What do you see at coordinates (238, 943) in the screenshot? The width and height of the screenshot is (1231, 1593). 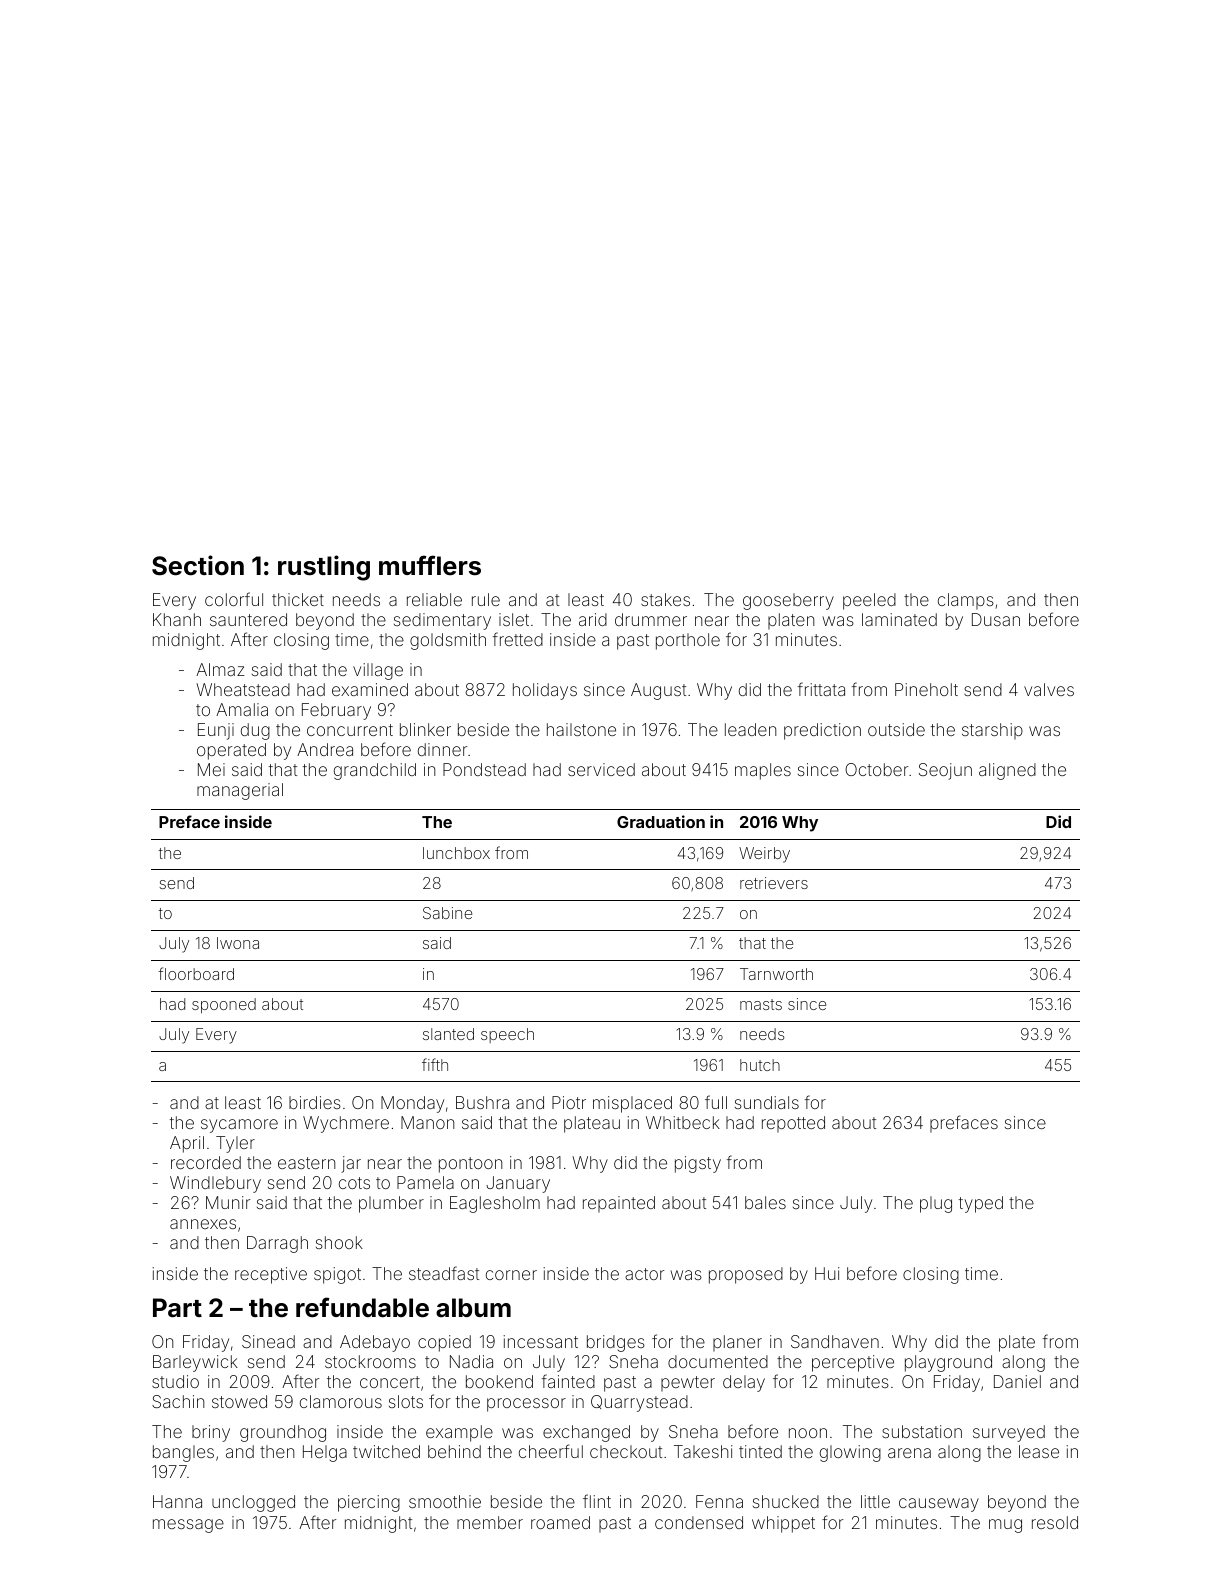 I see `Iwona` at bounding box center [238, 943].
